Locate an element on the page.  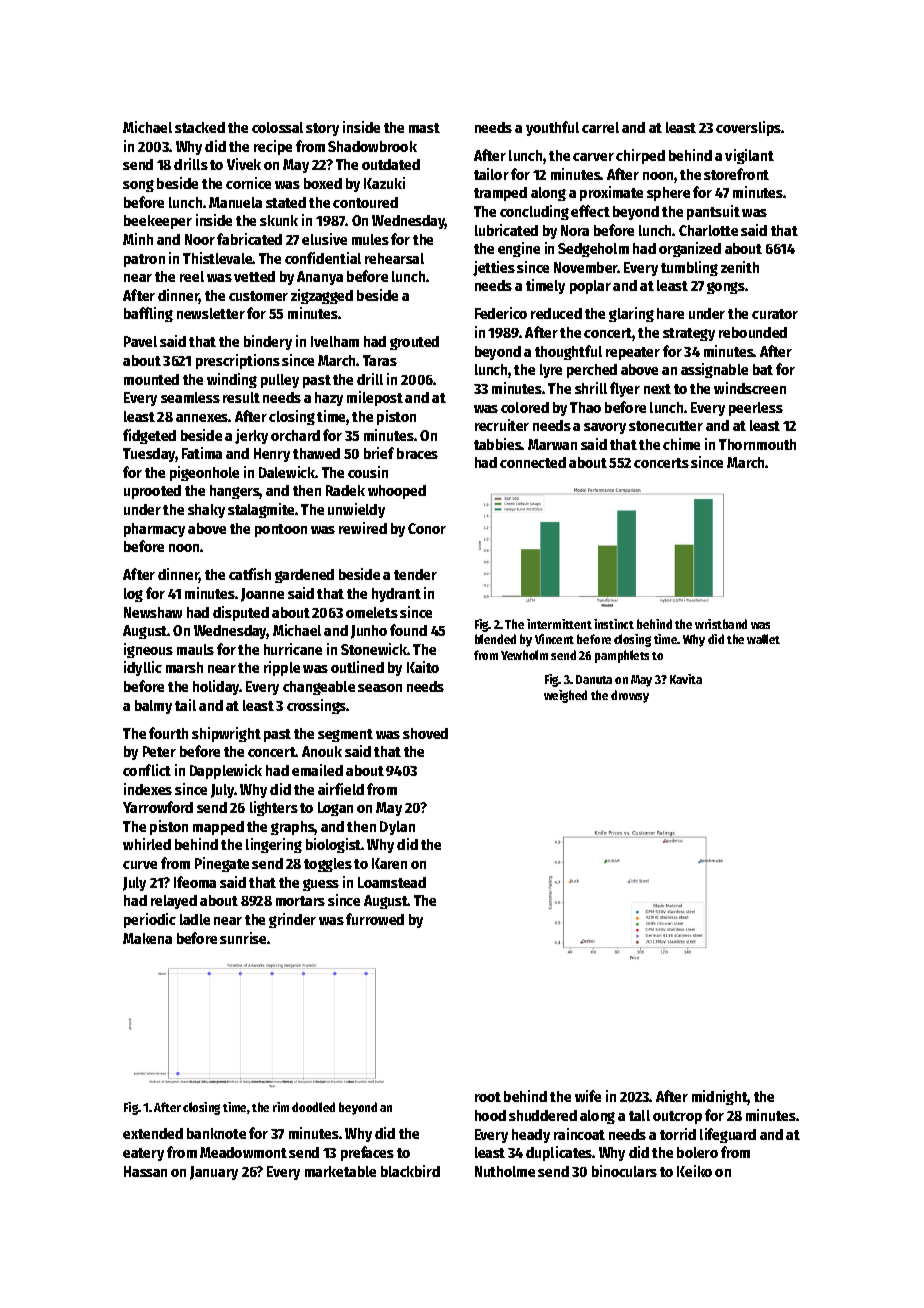
instinct is located at coordinates (614, 624).
